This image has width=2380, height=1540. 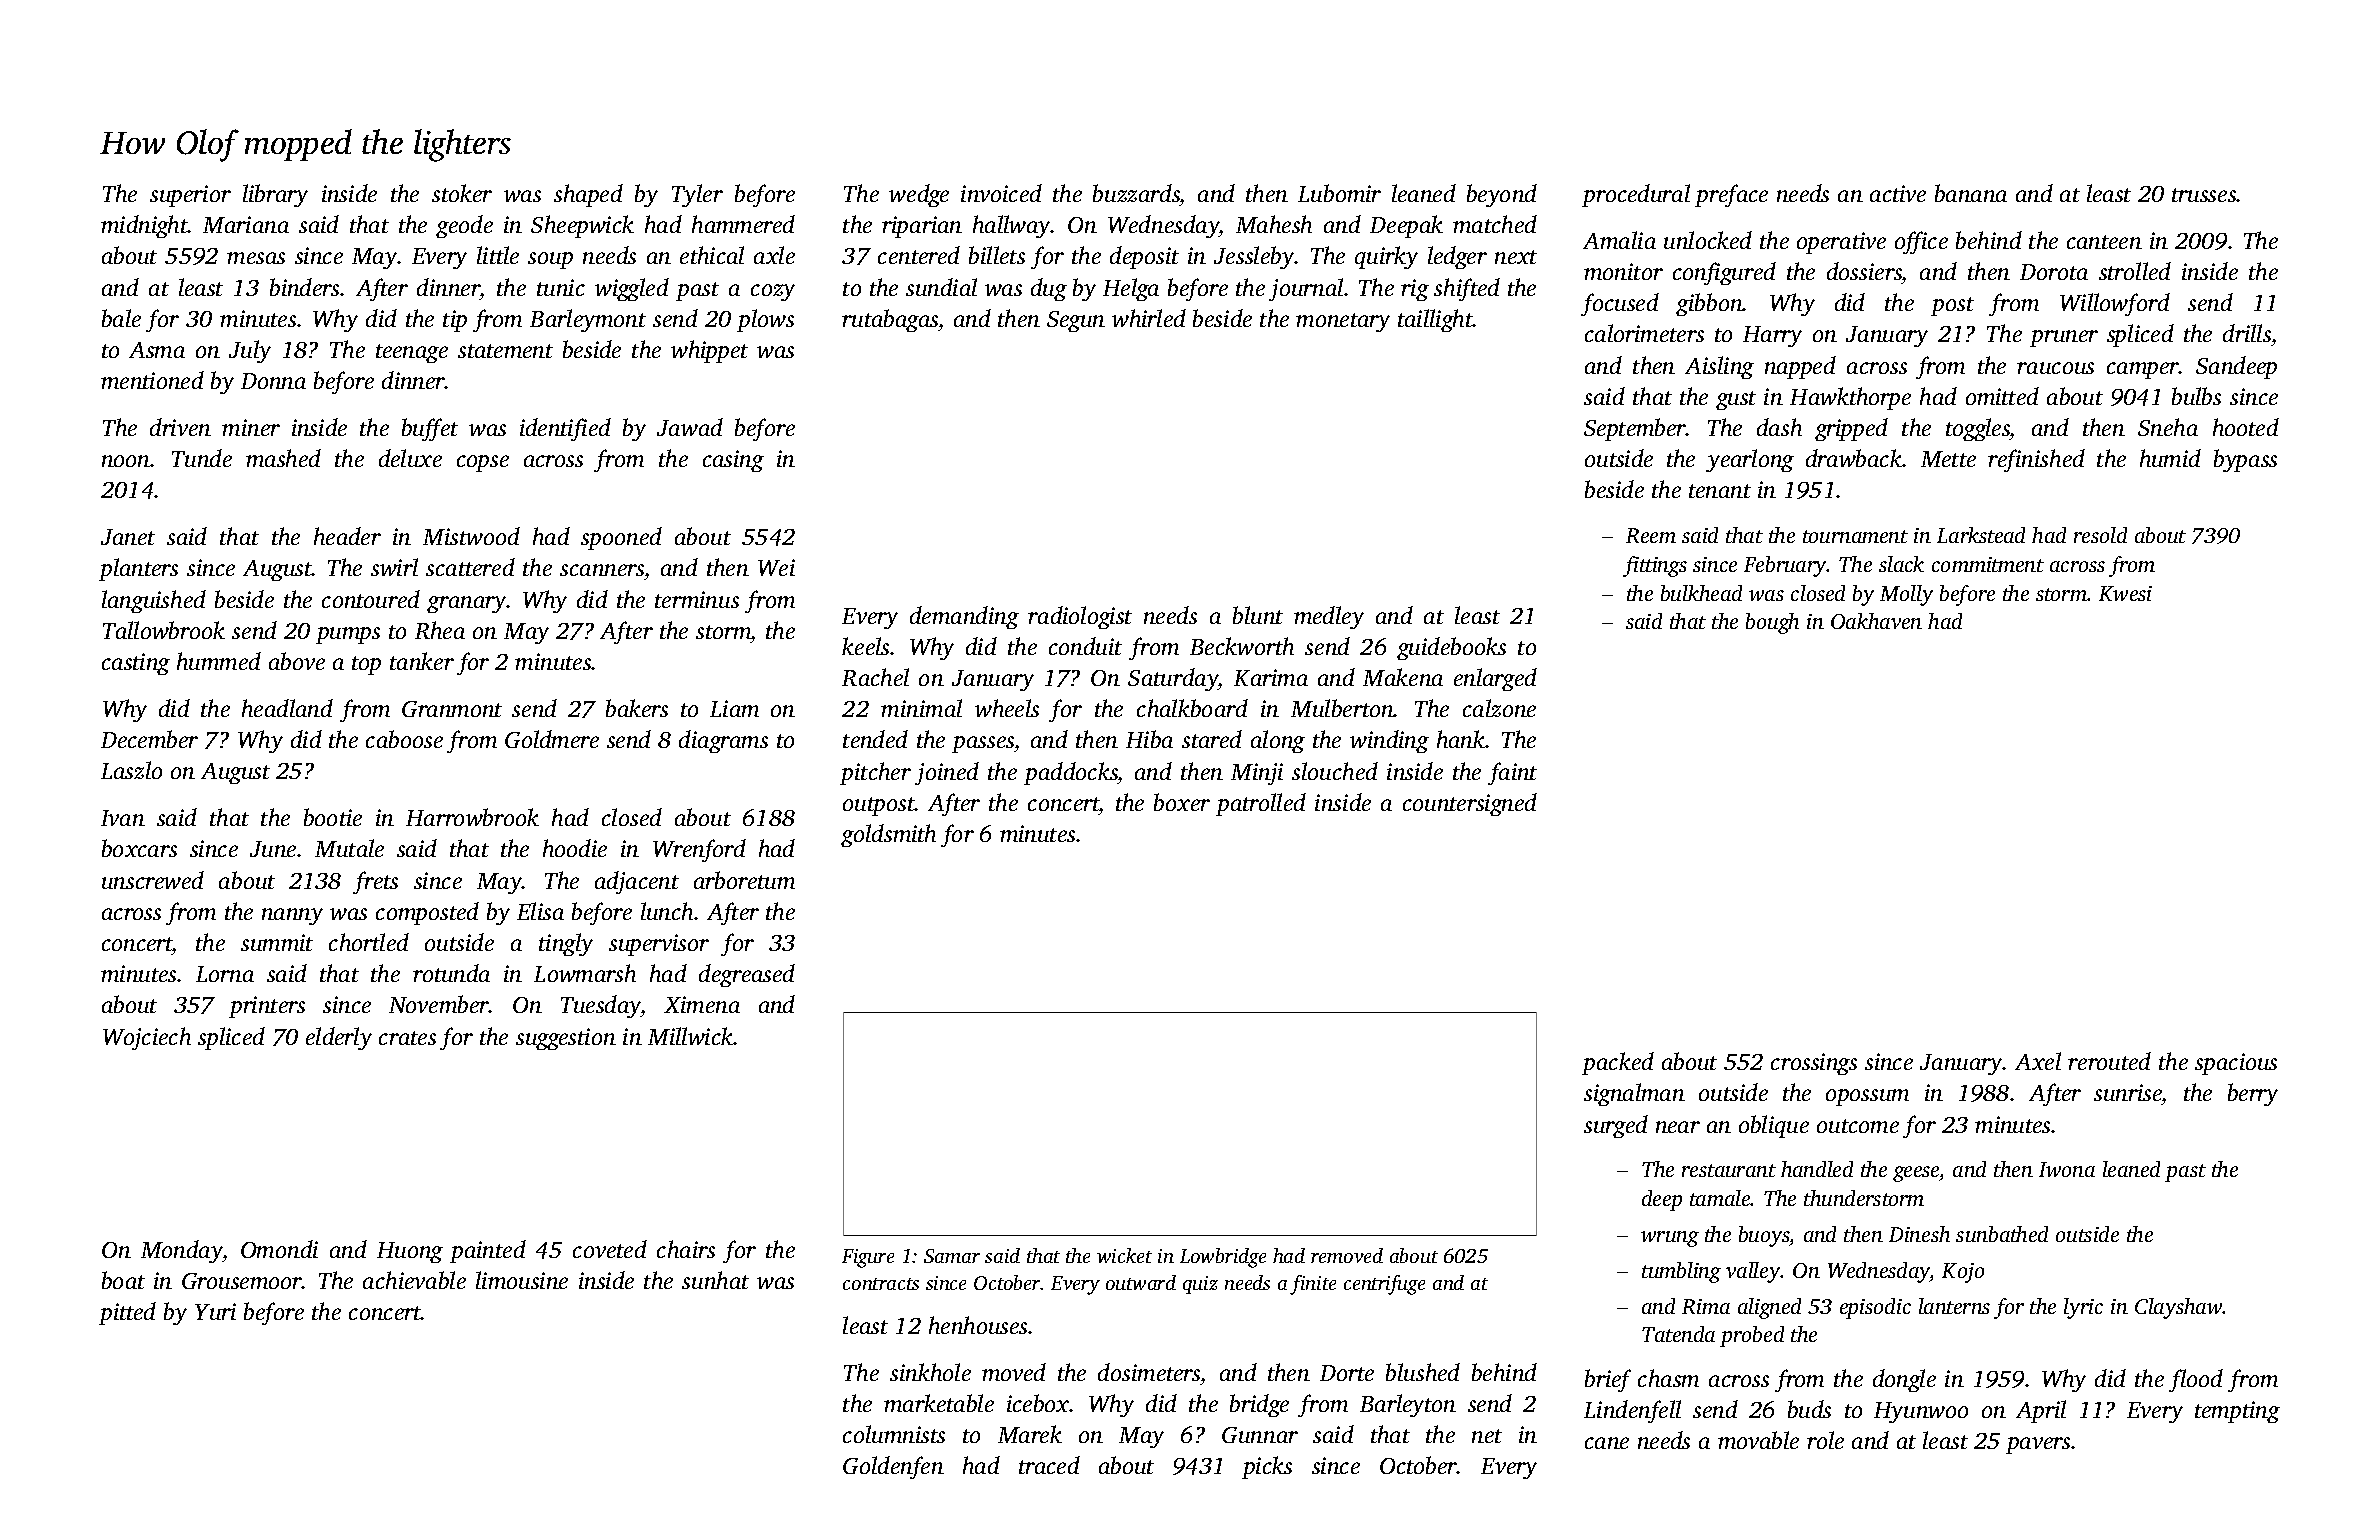 I want to click on trusses, so click(x=2204, y=195).
